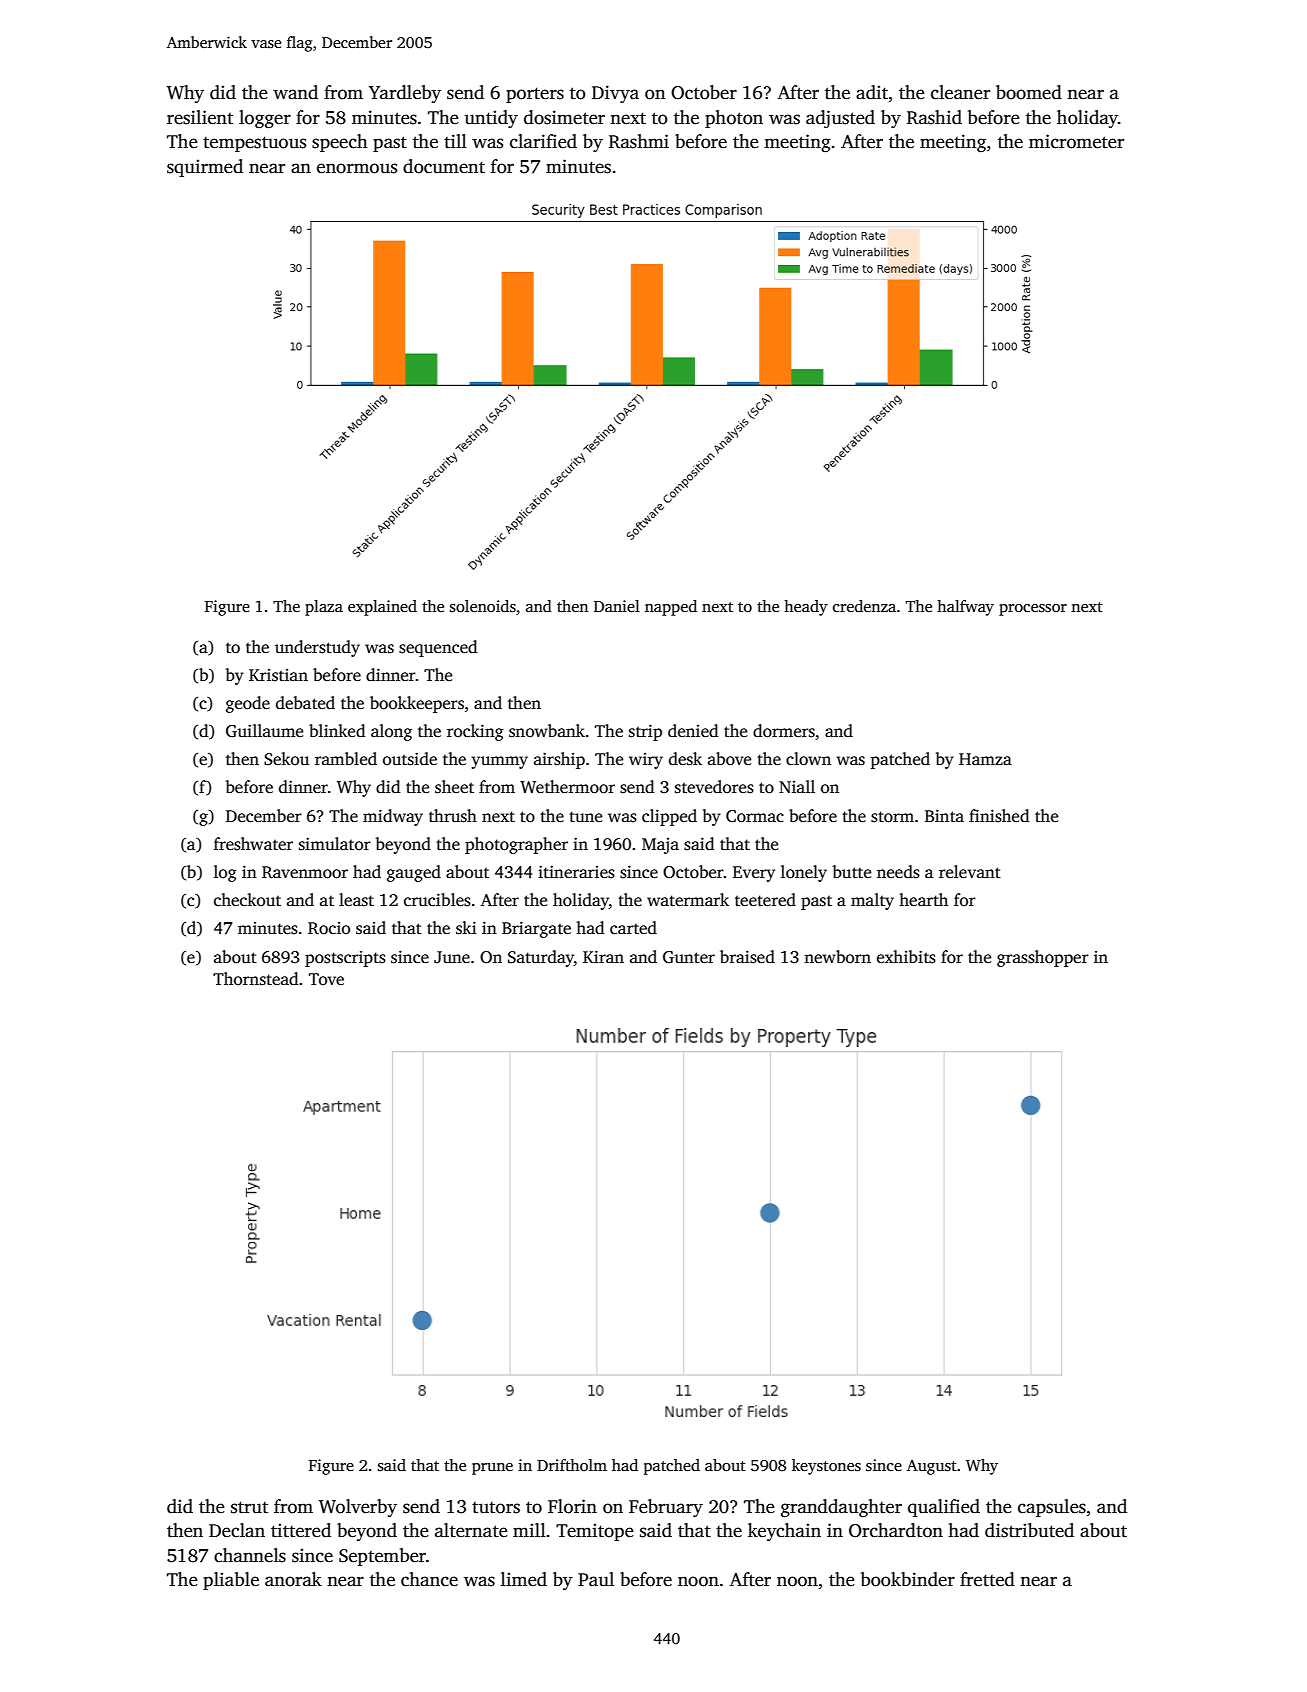  Describe the element at coordinates (247, 900) in the screenshot. I see `checkout` at that location.
